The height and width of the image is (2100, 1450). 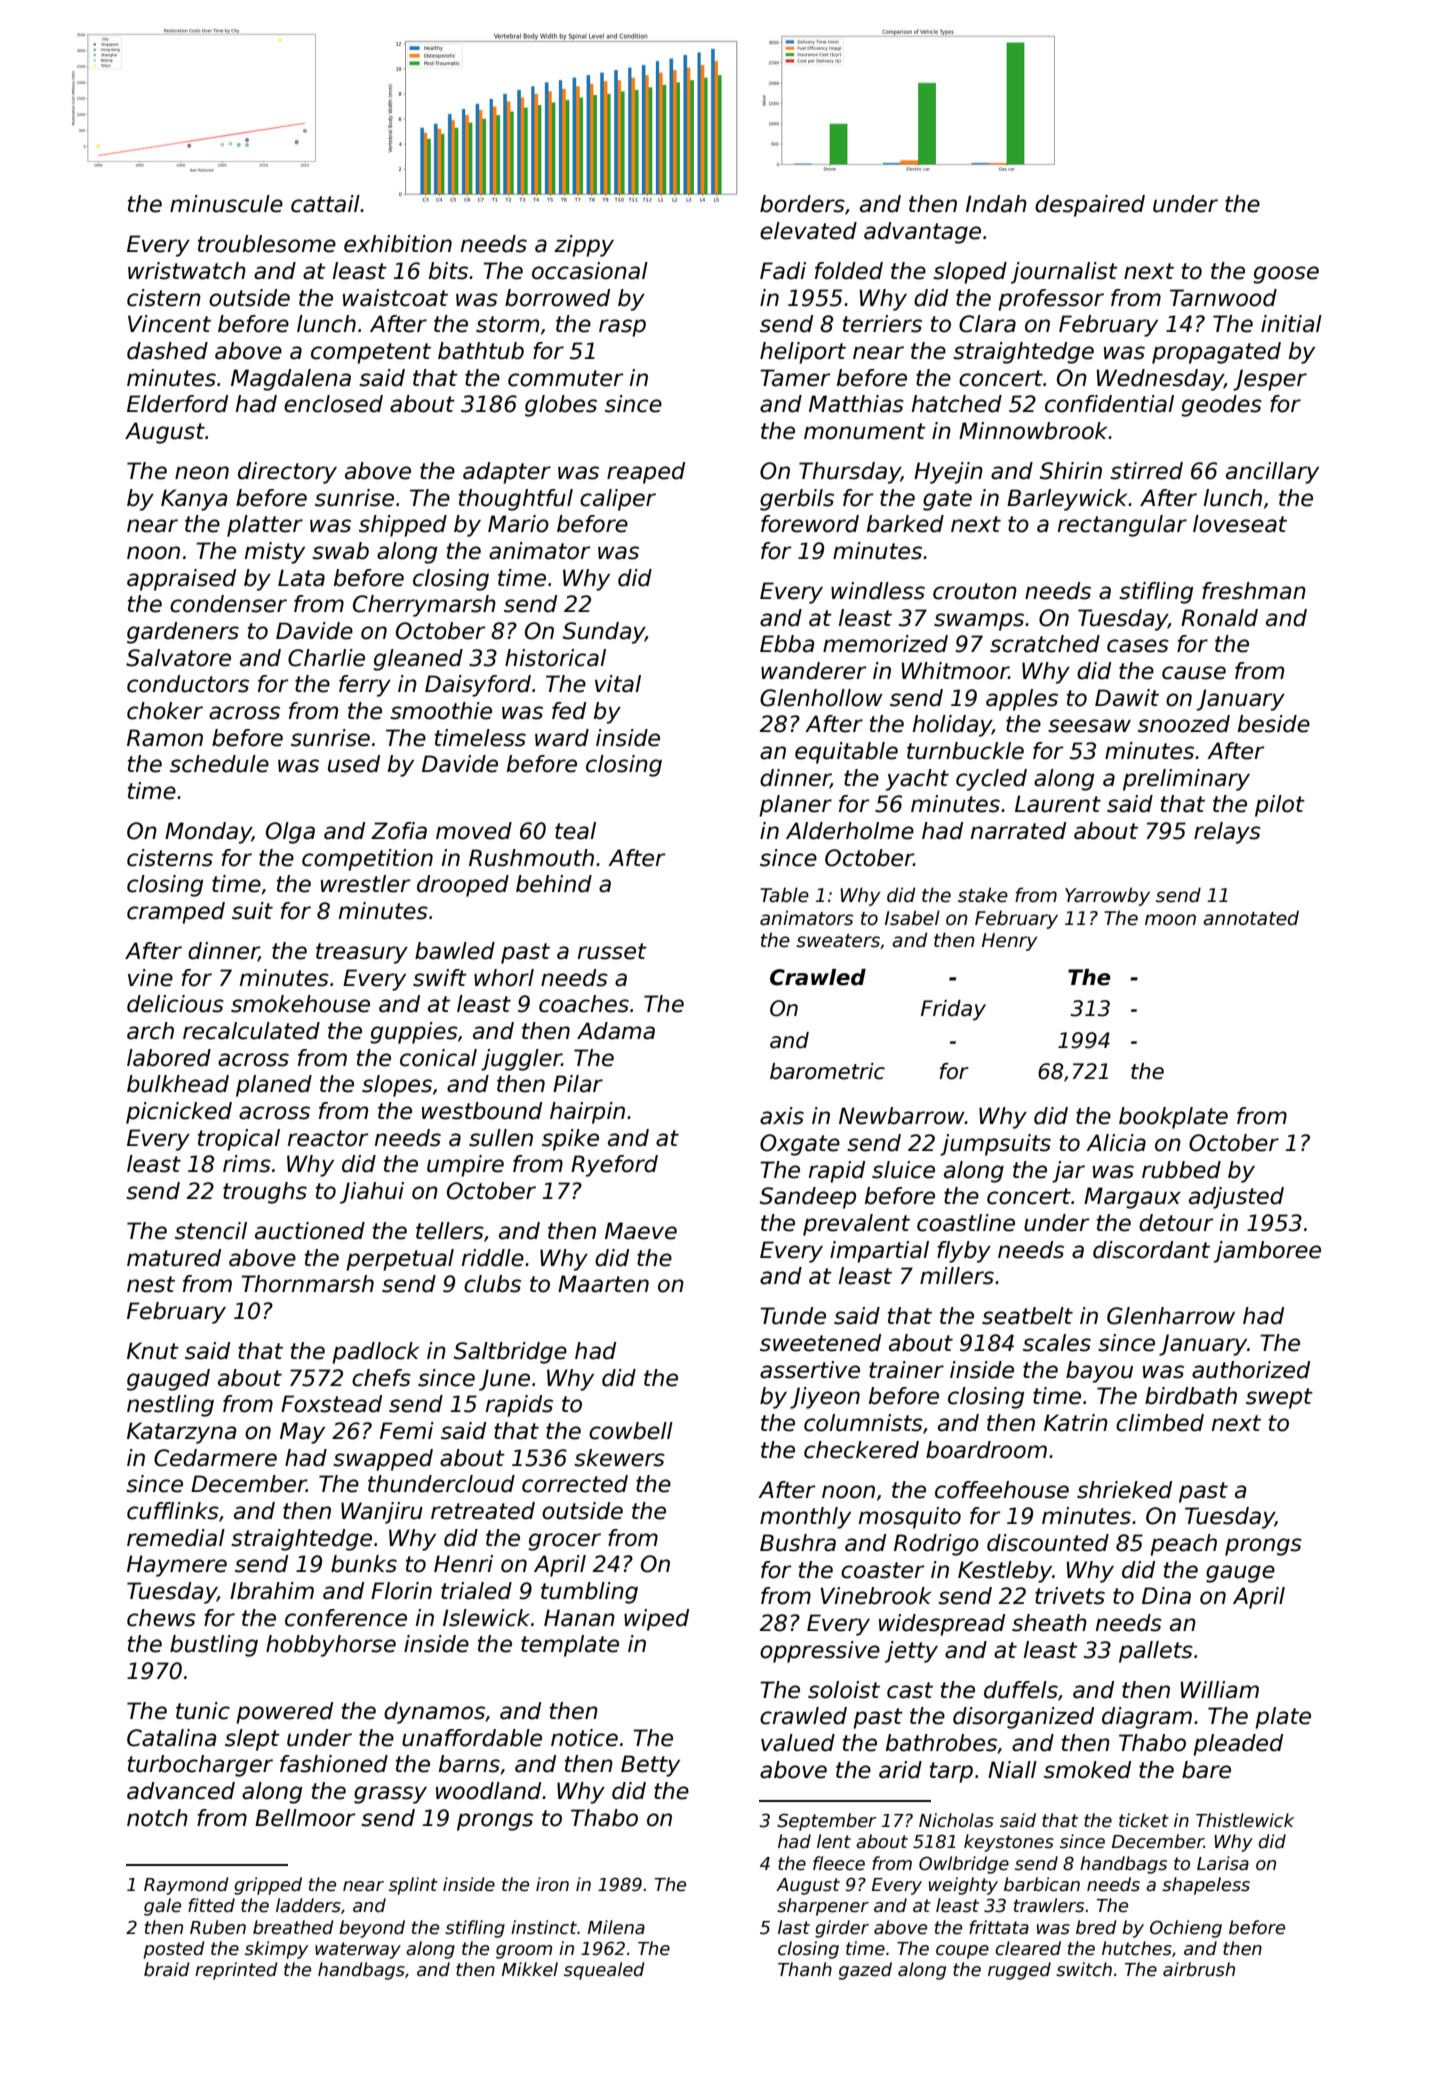 I want to click on braid, so click(x=166, y=1969).
